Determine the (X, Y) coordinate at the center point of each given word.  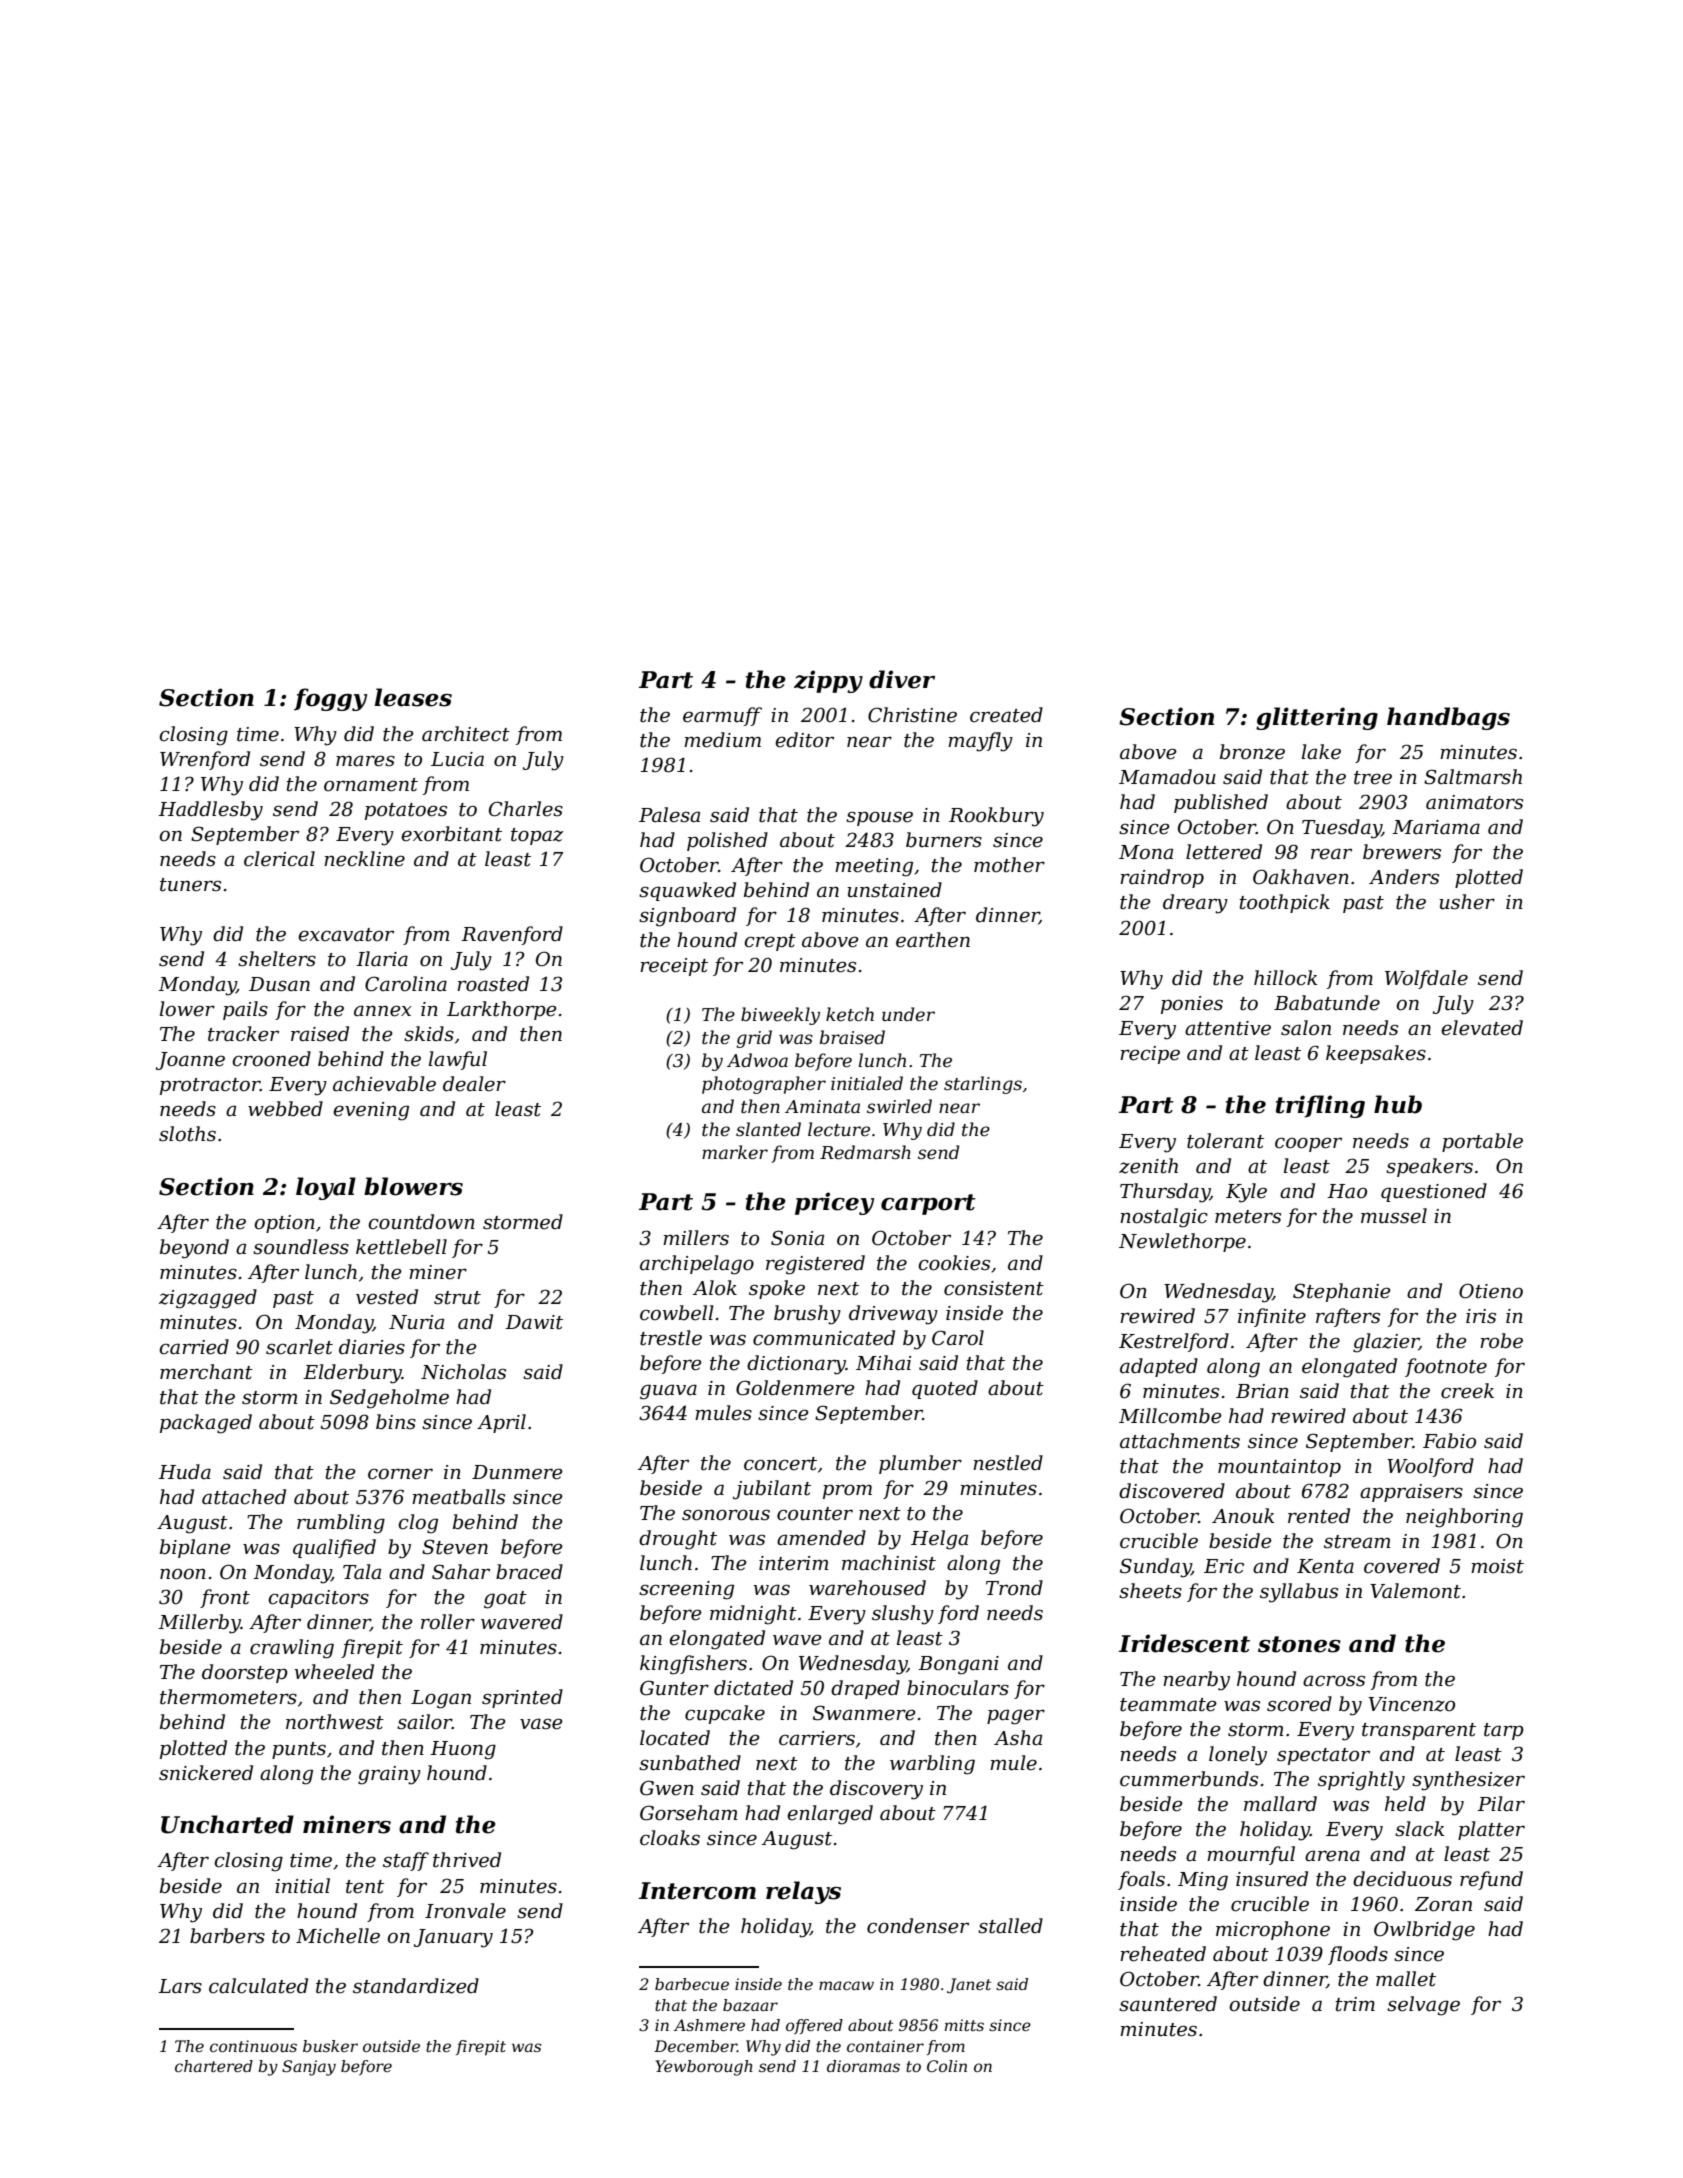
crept (770, 942)
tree (1373, 778)
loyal (326, 1188)
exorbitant (451, 834)
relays (803, 1892)
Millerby (199, 1624)
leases (413, 697)
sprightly (1361, 1781)
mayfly (980, 742)
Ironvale (465, 1911)
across (1334, 1681)
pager (1016, 1717)
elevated (1482, 1028)
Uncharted (227, 1824)
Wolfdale (1426, 979)
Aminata (822, 1106)
